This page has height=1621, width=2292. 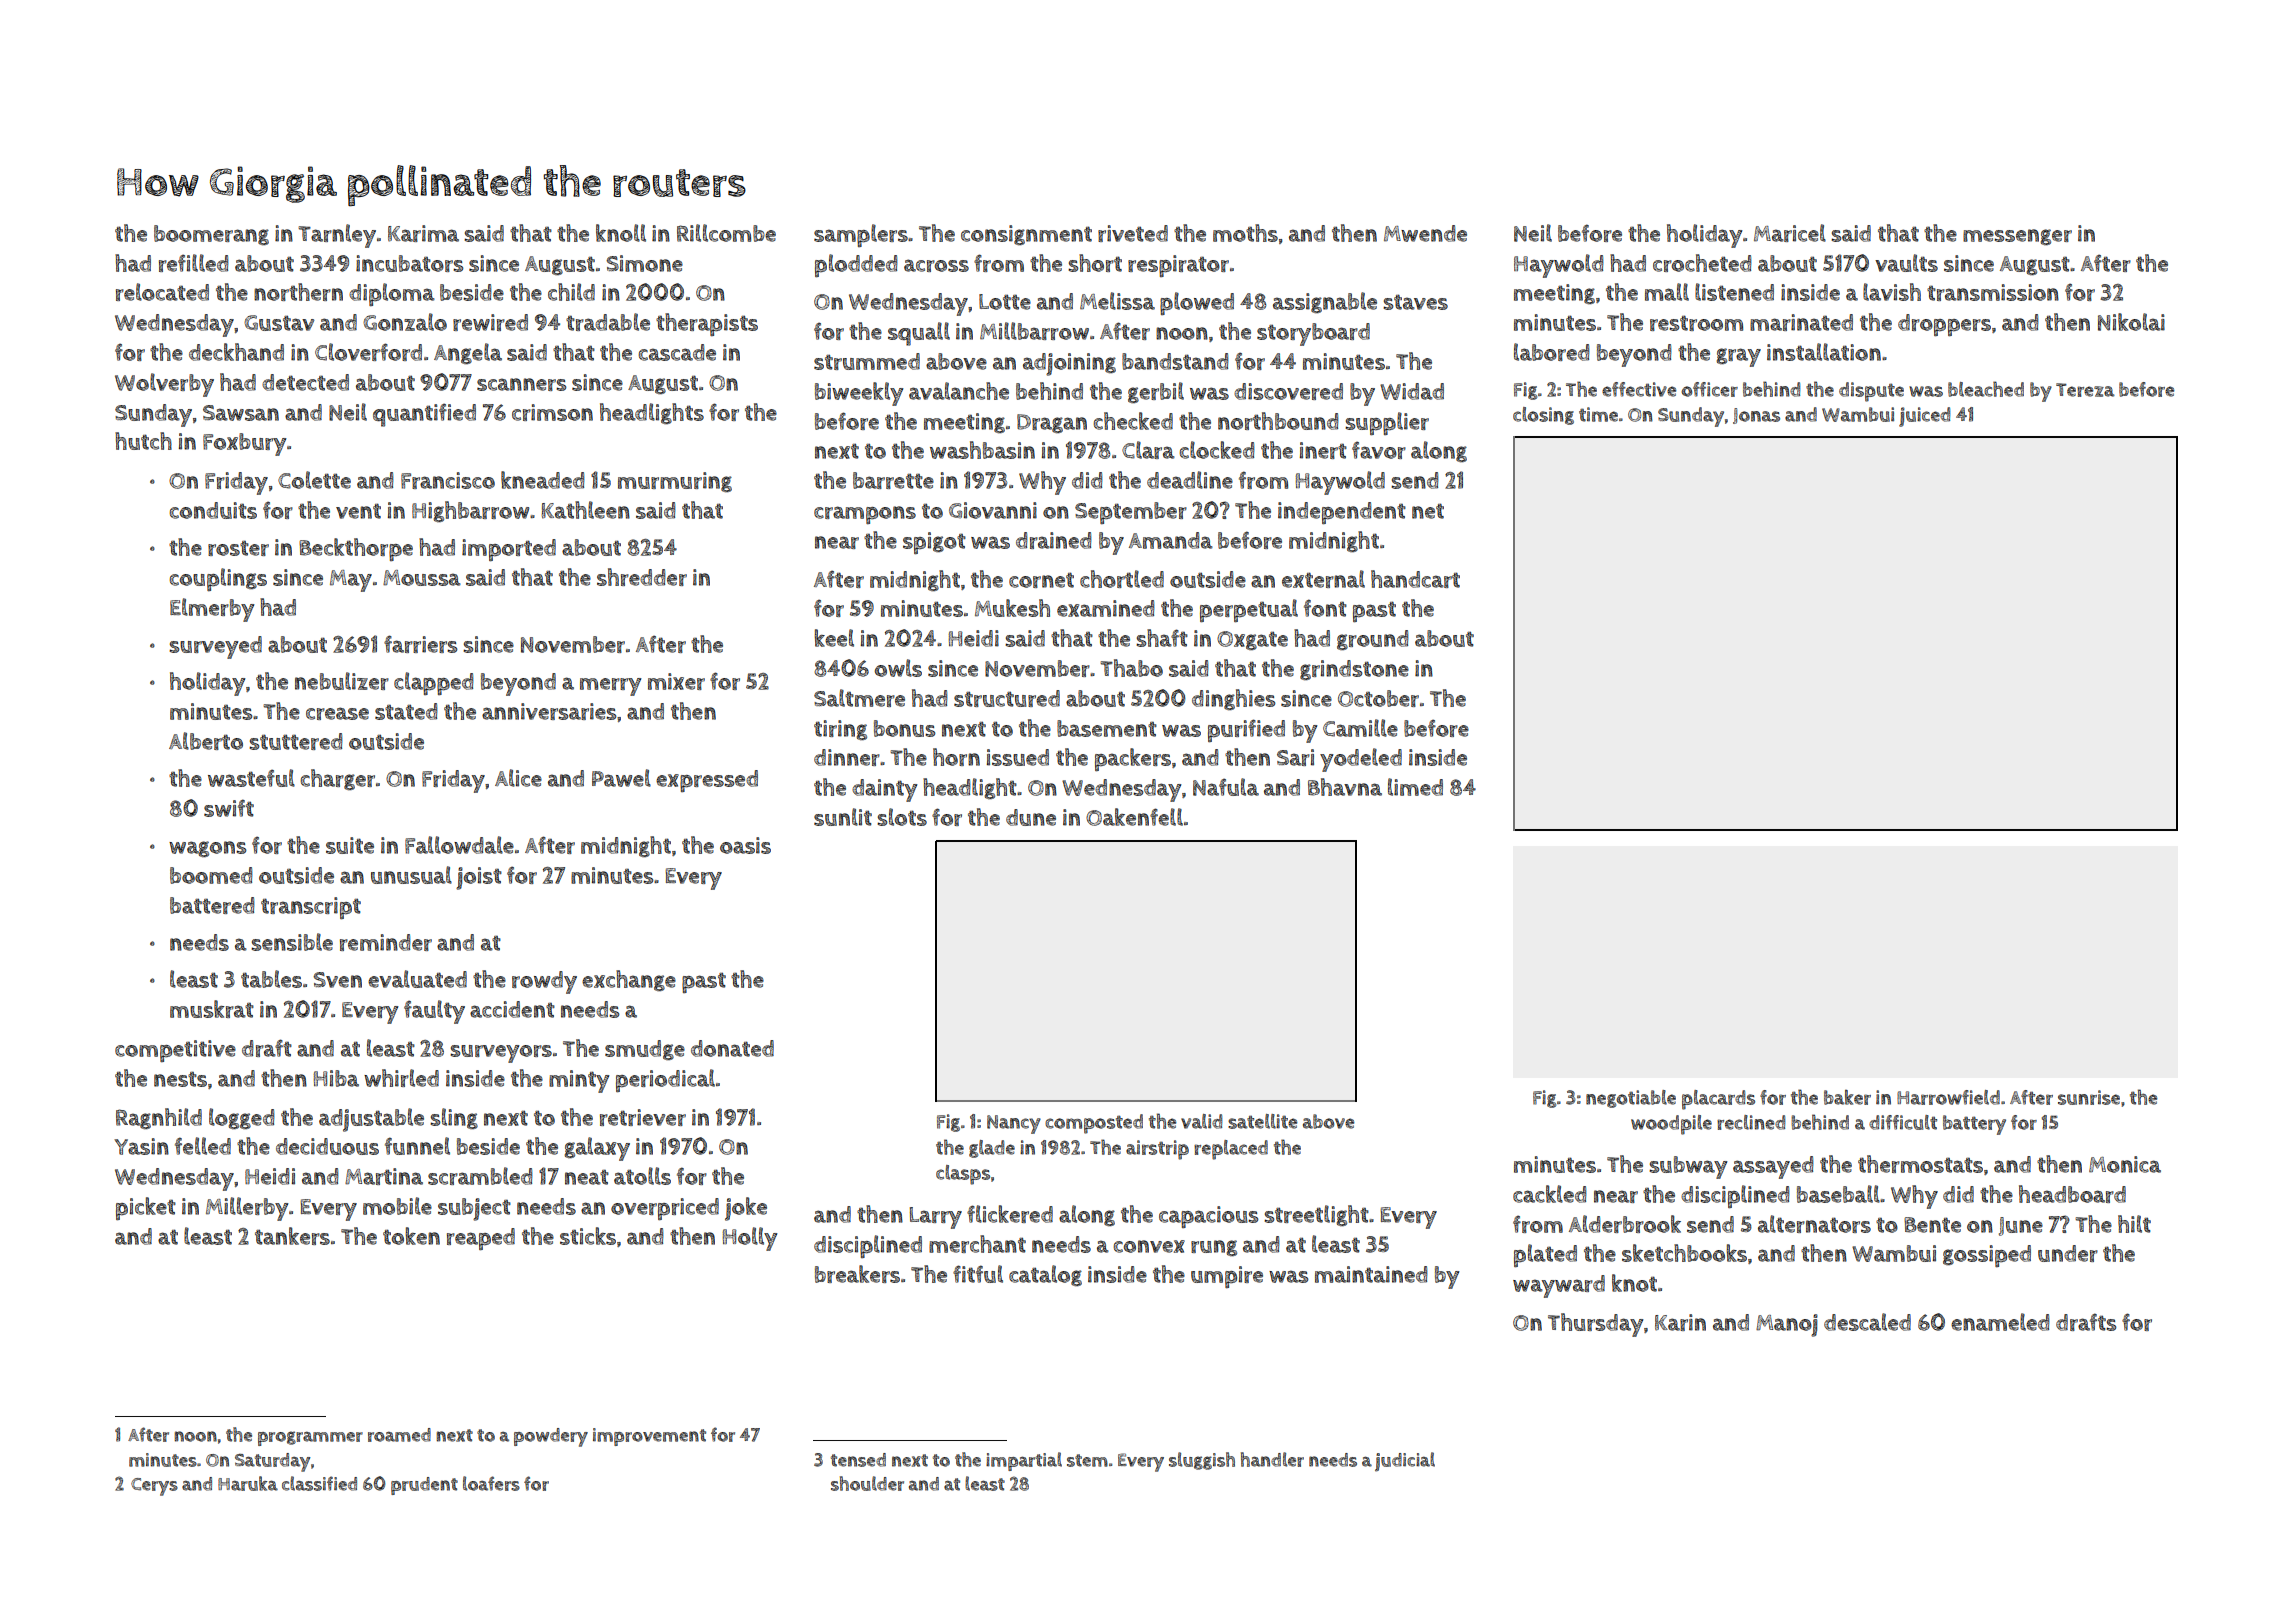 I want to click on Wolverby, so click(x=164, y=385).
